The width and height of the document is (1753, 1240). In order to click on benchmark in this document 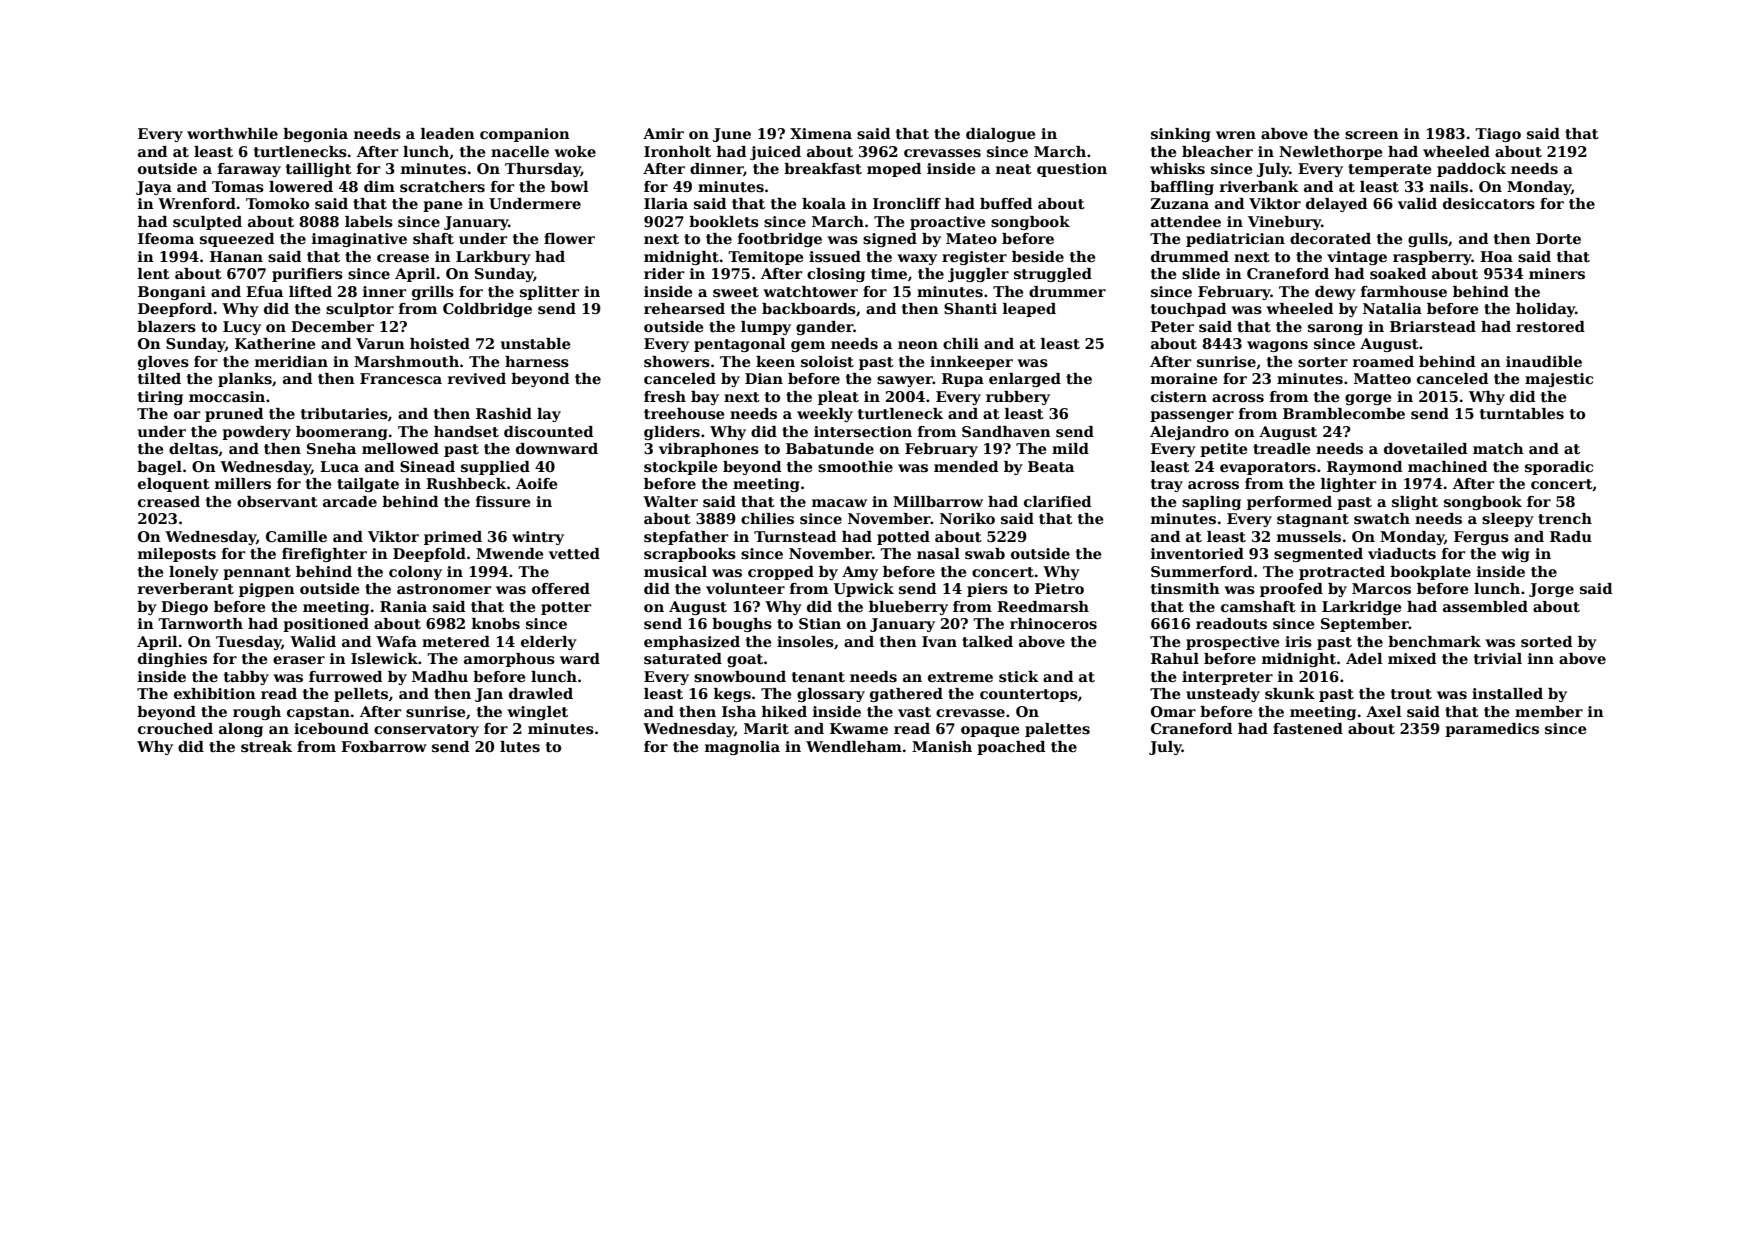, I will do `click(1434, 641)`.
